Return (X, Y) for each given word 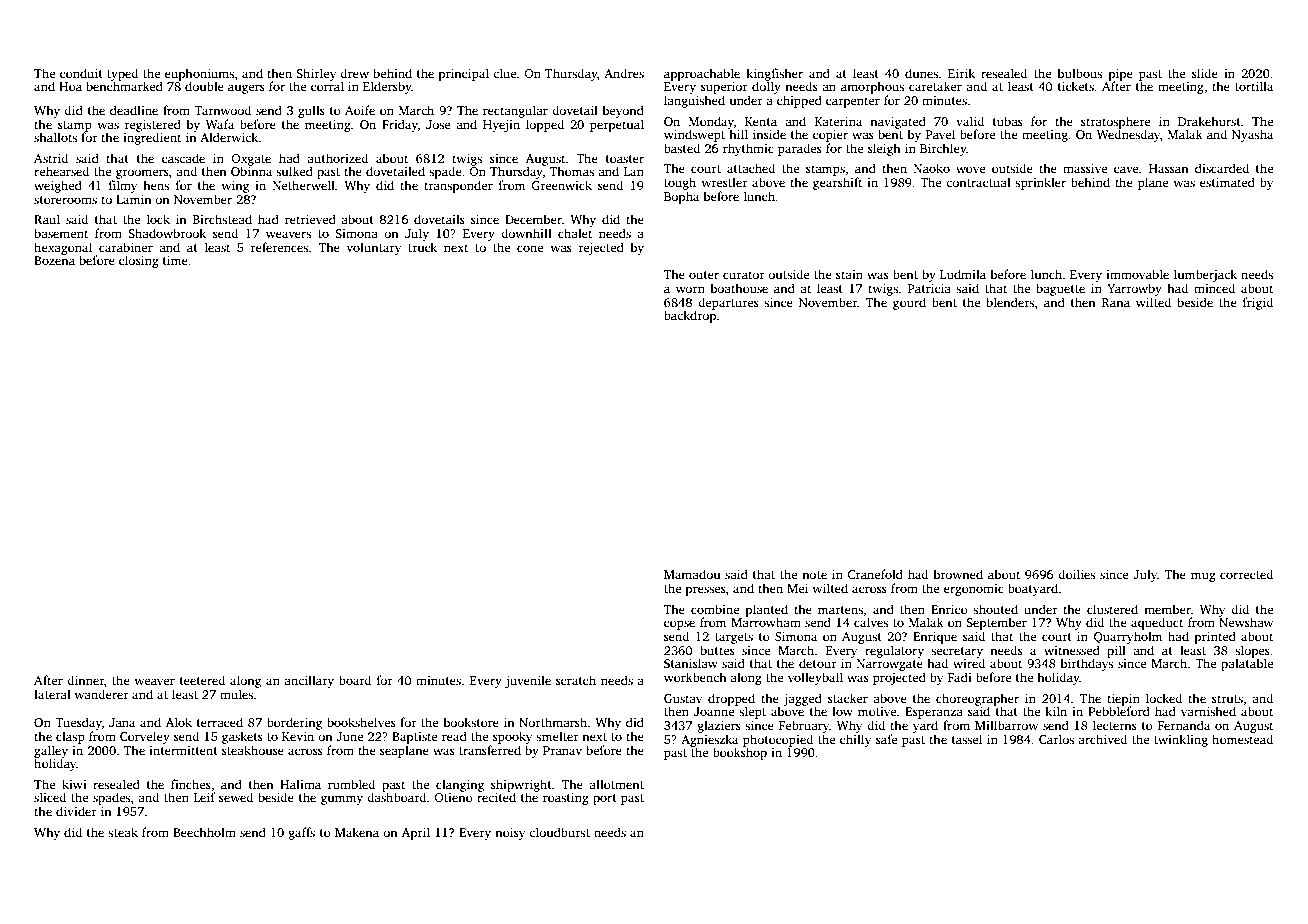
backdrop (690, 316)
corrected (1246, 574)
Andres (624, 73)
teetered (202, 680)
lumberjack (1205, 275)
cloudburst (559, 832)
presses (705, 591)
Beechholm (204, 832)
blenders (1010, 302)
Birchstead (222, 219)
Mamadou (692, 574)
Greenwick (561, 185)
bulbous (1080, 73)
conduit (81, 73)
